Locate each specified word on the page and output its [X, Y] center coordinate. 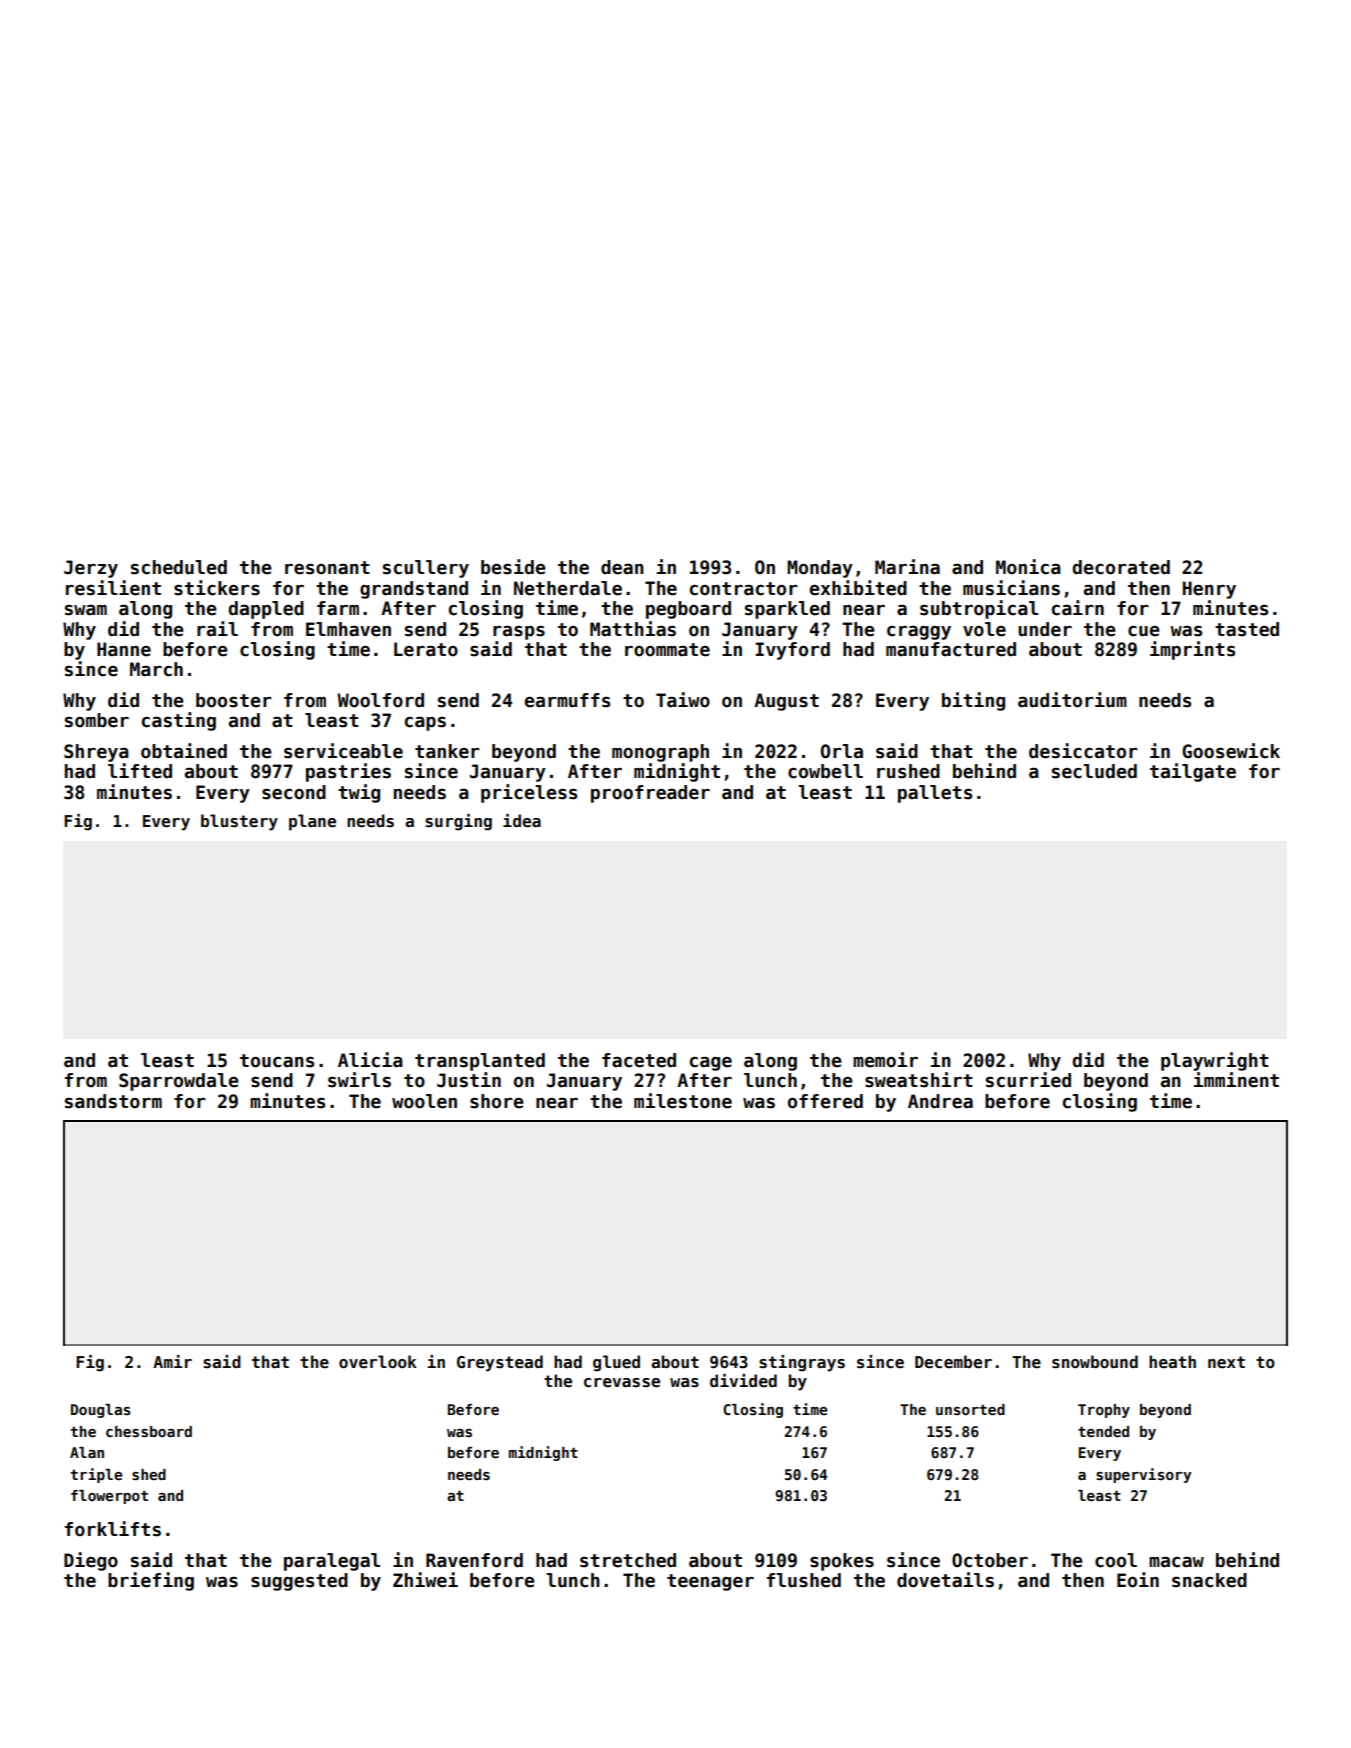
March [156, 669]
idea [522, 821]
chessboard [149, 1431]
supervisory [1144, 1475]
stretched [628, 1560]
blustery [239, 822]
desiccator [1083, 751]
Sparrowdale [179, 1082]
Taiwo [683, 700]
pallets [935, 794]
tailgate [1193, 772]
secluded [1094, 771]
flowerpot [109, 1497]
